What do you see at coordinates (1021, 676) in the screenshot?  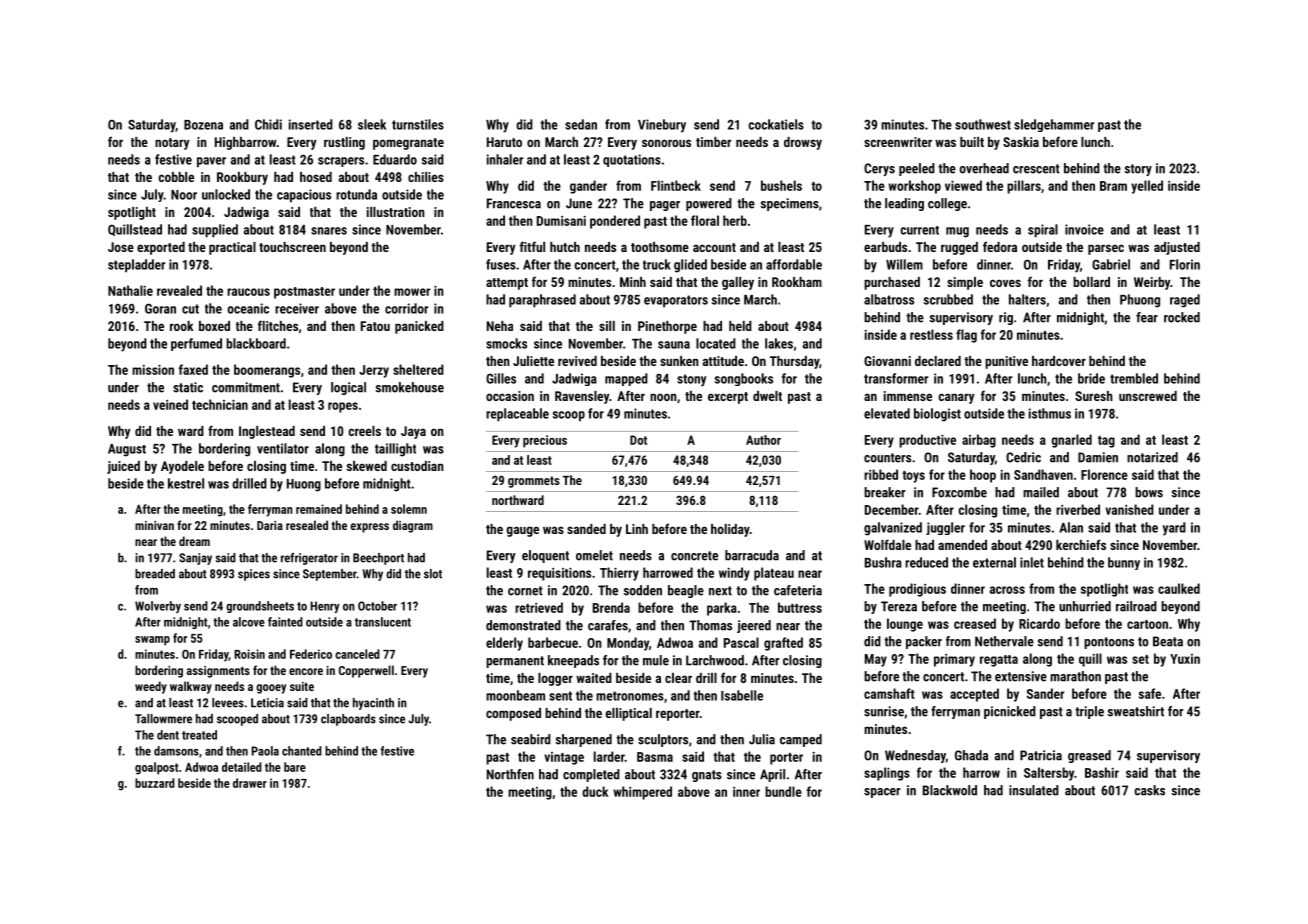 I see `extensive` at bounding box center [1021, 676].
